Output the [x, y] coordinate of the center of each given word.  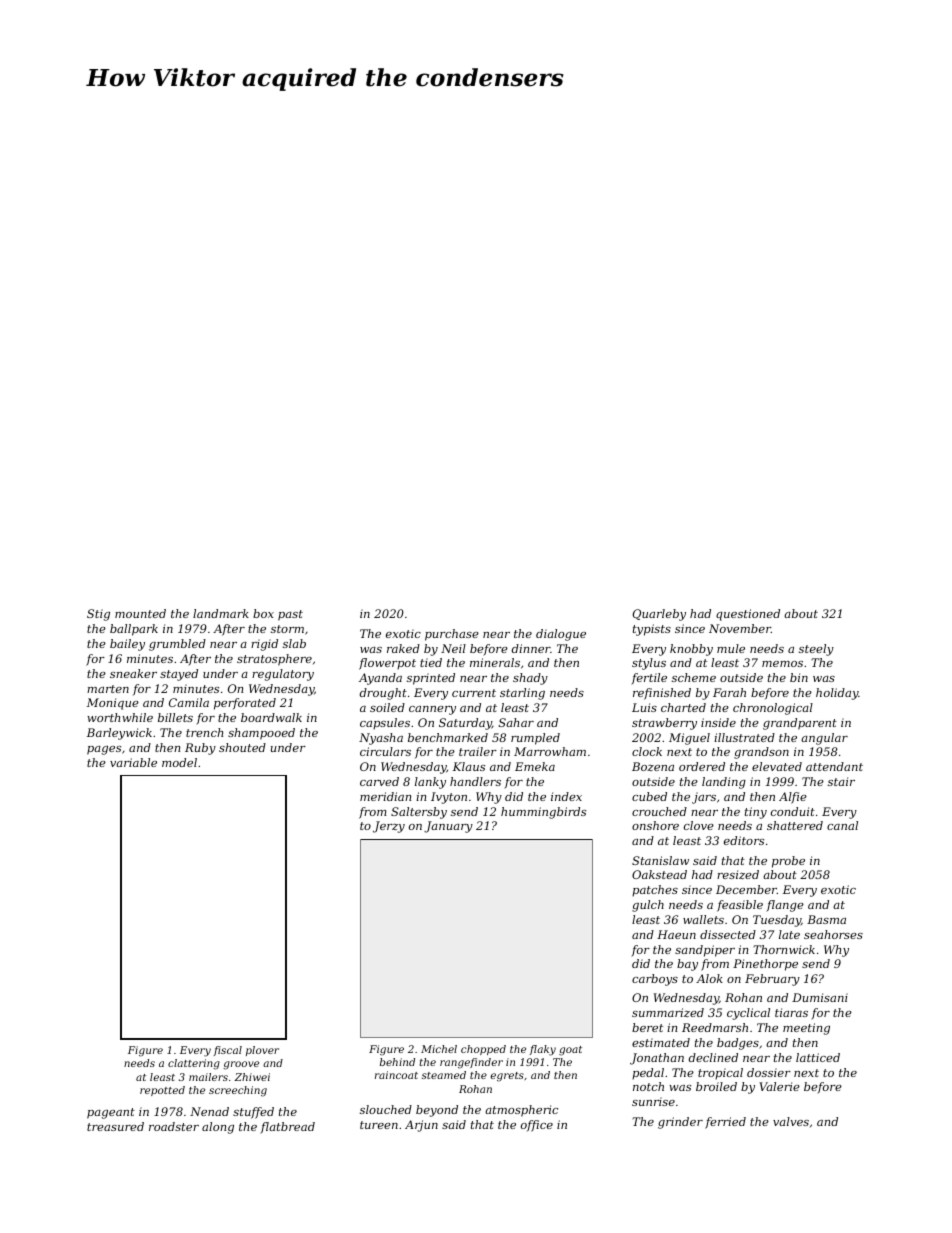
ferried [725, 1123]
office [537, 1126]
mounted [140, 613]
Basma [826, 919]
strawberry [664, 724]
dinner [531, 648]
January [448, 827]
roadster [174, 1126]
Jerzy [389, 827]
